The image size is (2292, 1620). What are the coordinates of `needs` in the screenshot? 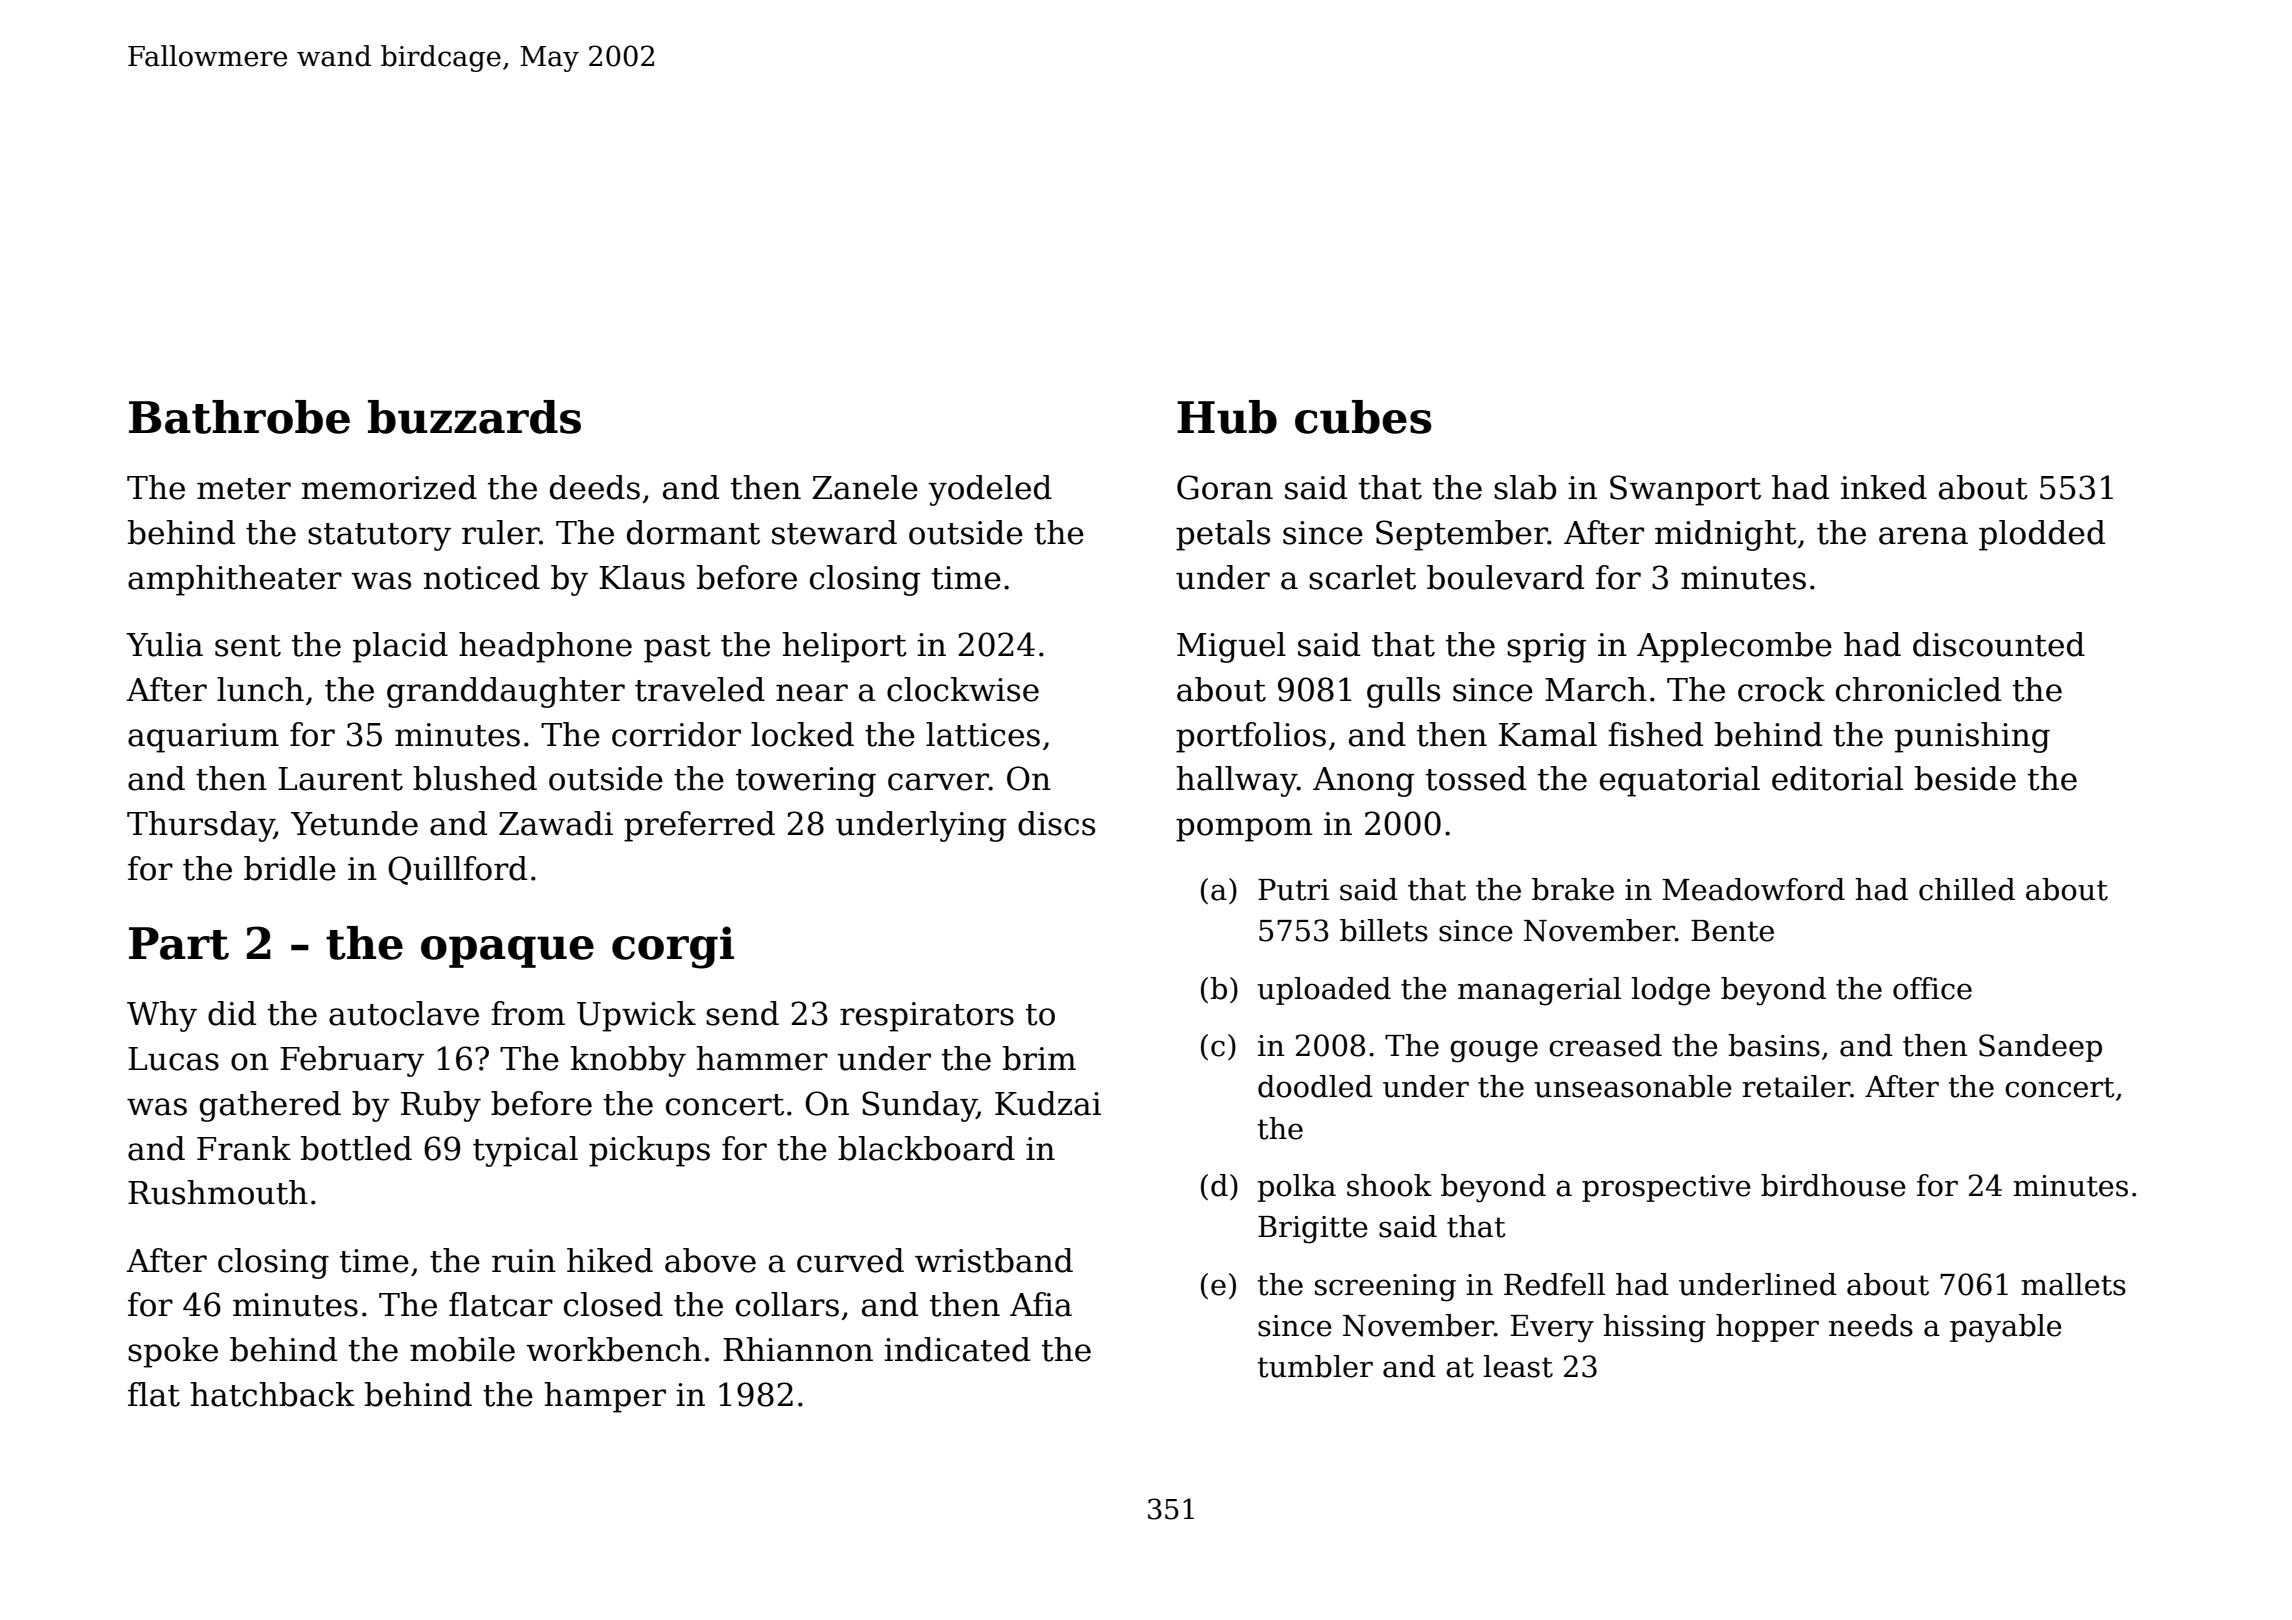 It's located at (1871, 1325).
